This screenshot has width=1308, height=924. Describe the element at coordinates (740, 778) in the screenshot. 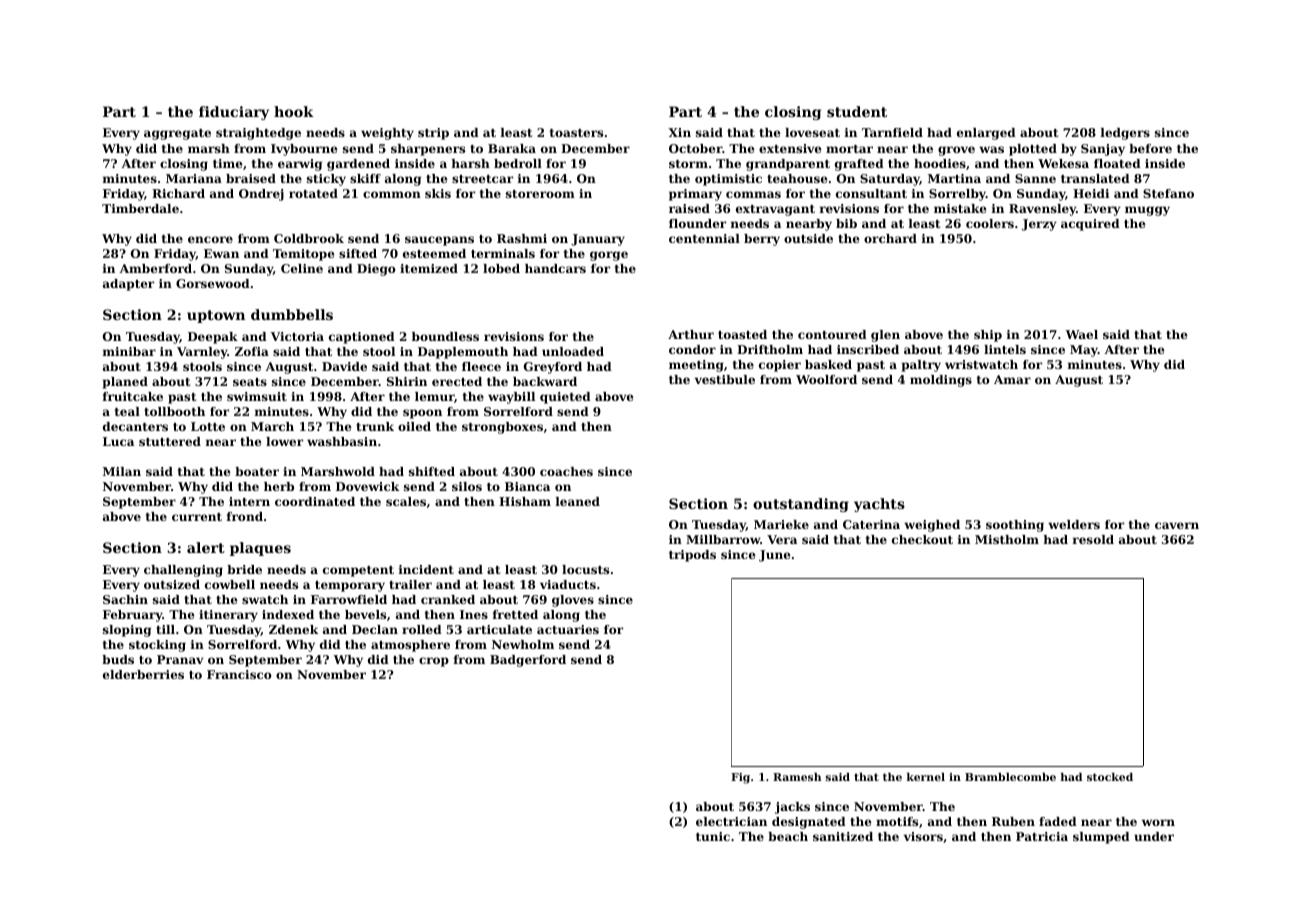

I see `Fig` at that location.
